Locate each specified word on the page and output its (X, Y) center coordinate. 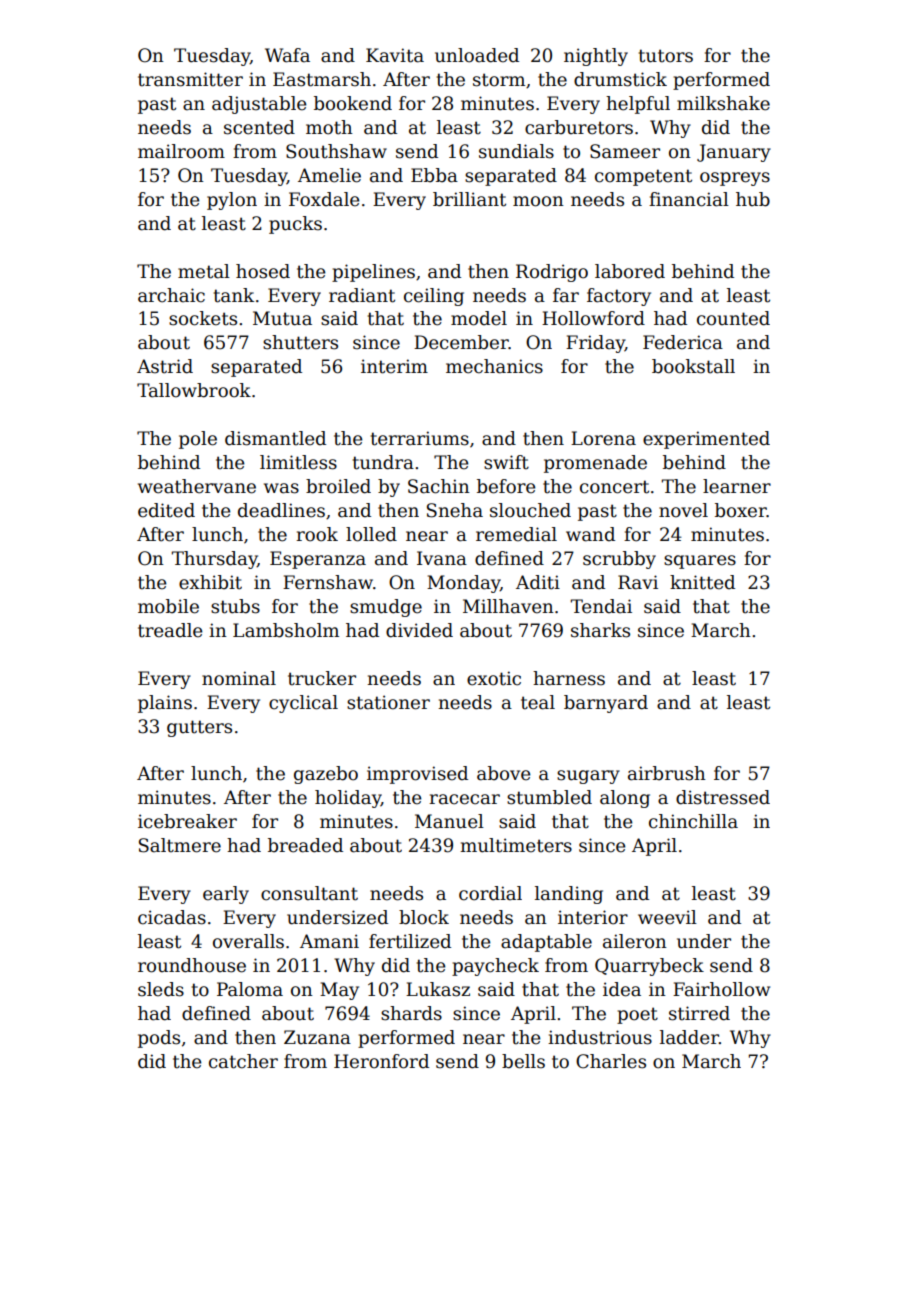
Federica (683, 342)
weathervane (197, 486)
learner (737, 486)
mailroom (181, 151)
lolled (371, 534)
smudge (386, 608)
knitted (702, 582)
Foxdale (324, 199)
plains (165, 704)
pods (159, 1039)
